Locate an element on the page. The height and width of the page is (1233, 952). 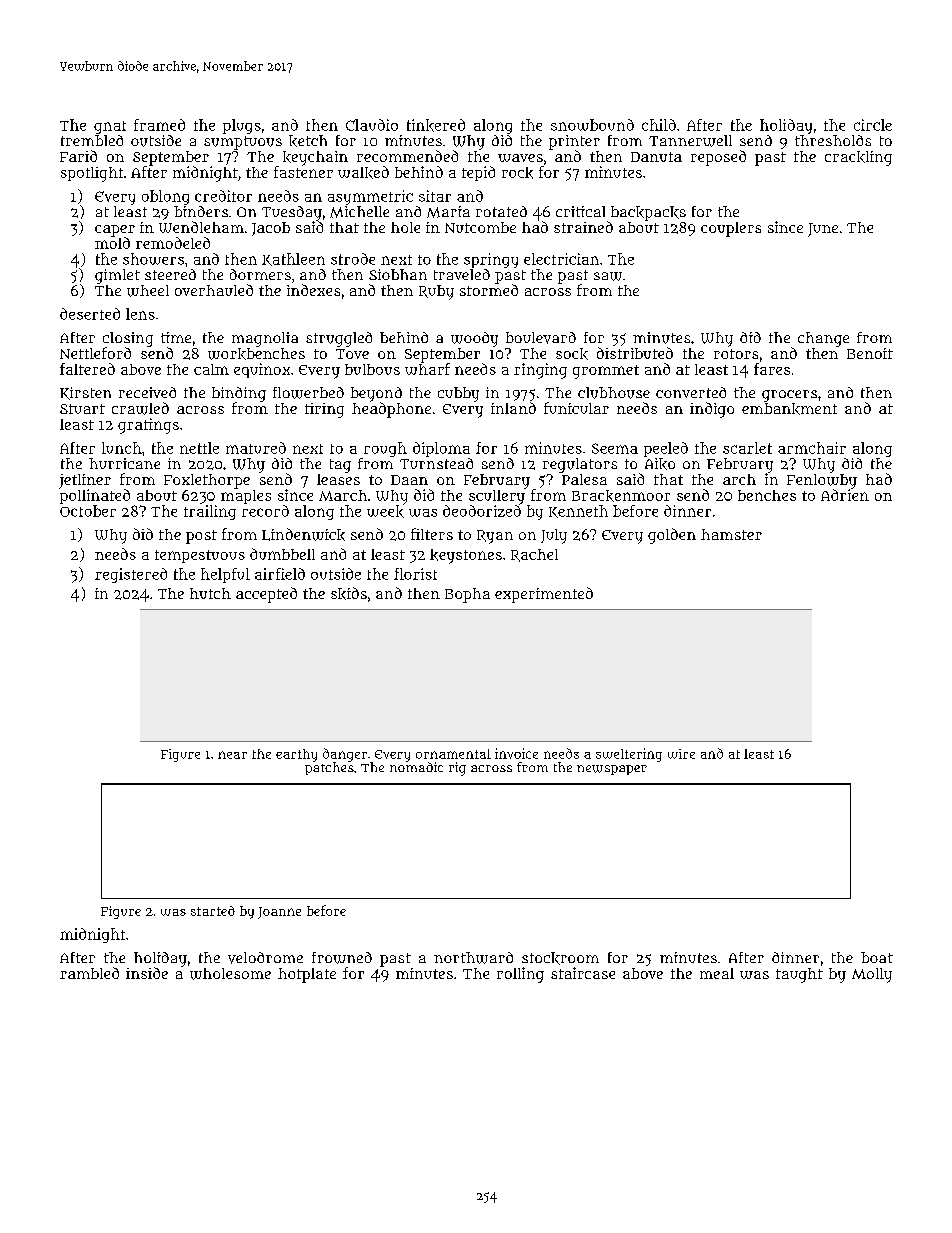
near is located at coordinates (232, 755).
